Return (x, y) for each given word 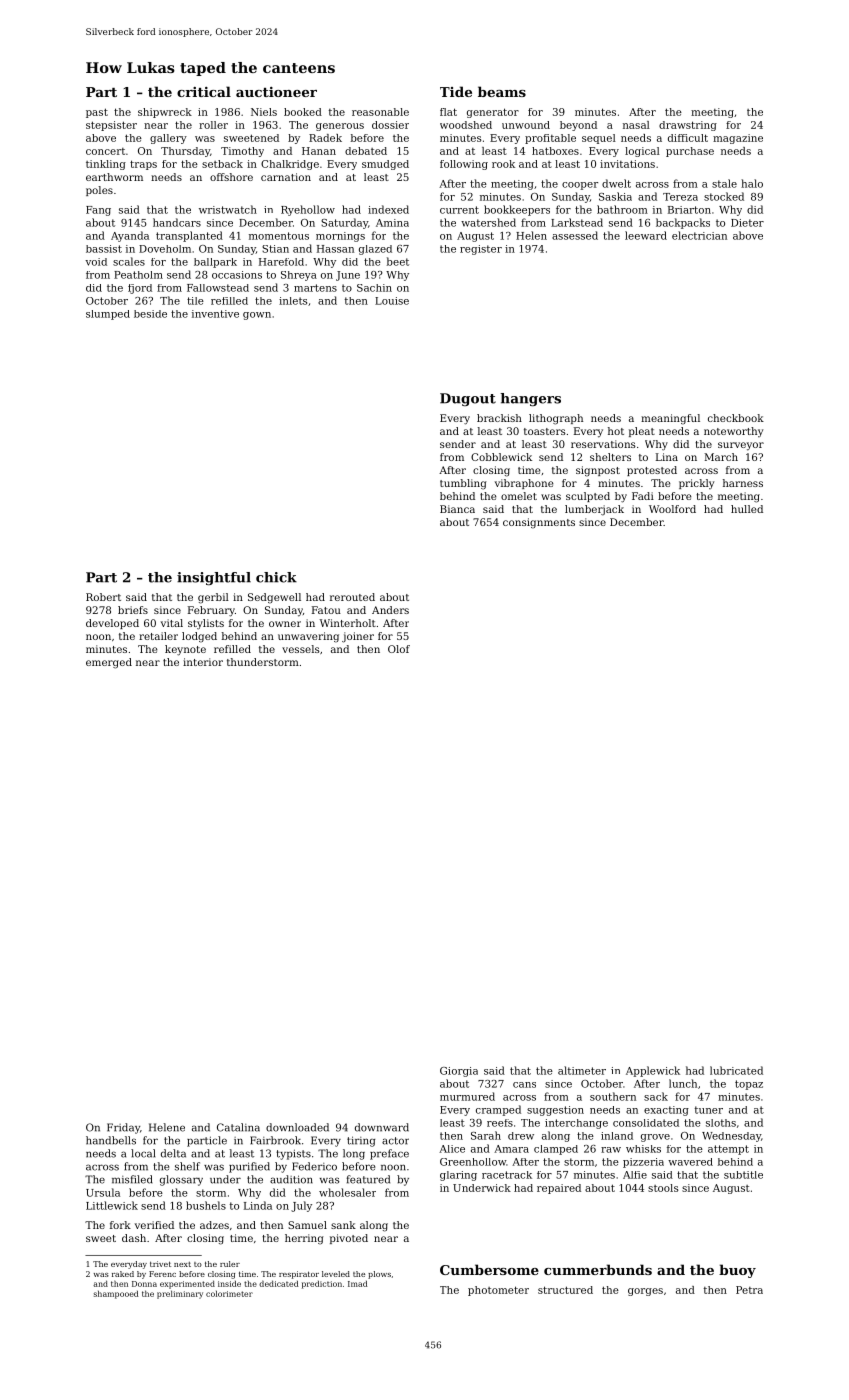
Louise (392, 301)
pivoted (349, 1239)
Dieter (747, 223)
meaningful (670, 419)
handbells (111, 1140)
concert (105, 151)
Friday (123, 1128)
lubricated (736, 1070)
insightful (214, 578)
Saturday (344, 223)
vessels (301, 649)
